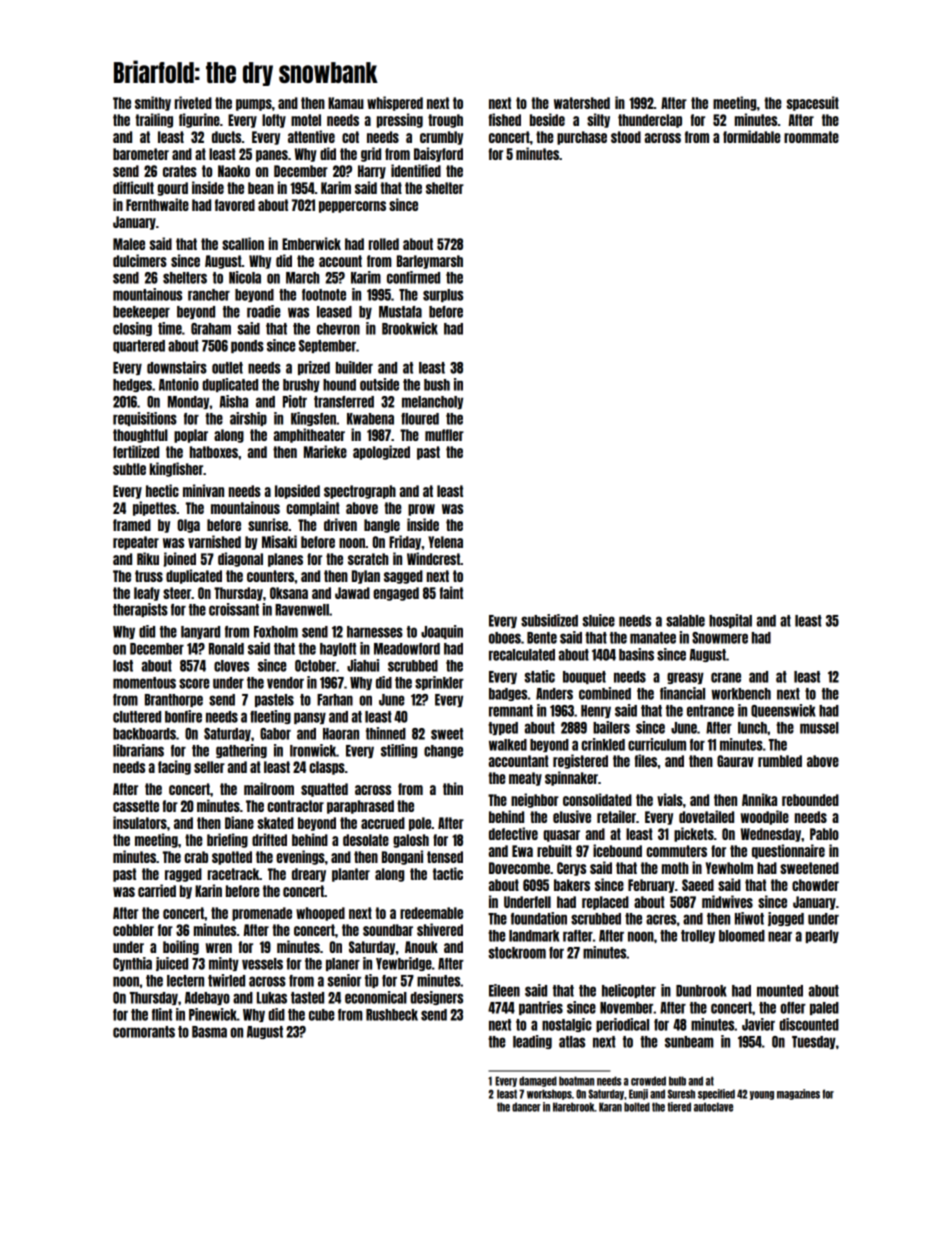 This page has height=1233, width=952. What do you see at coordinates (300, 857) in the page?
I see `evenings` at bounding box center [300, 857].
